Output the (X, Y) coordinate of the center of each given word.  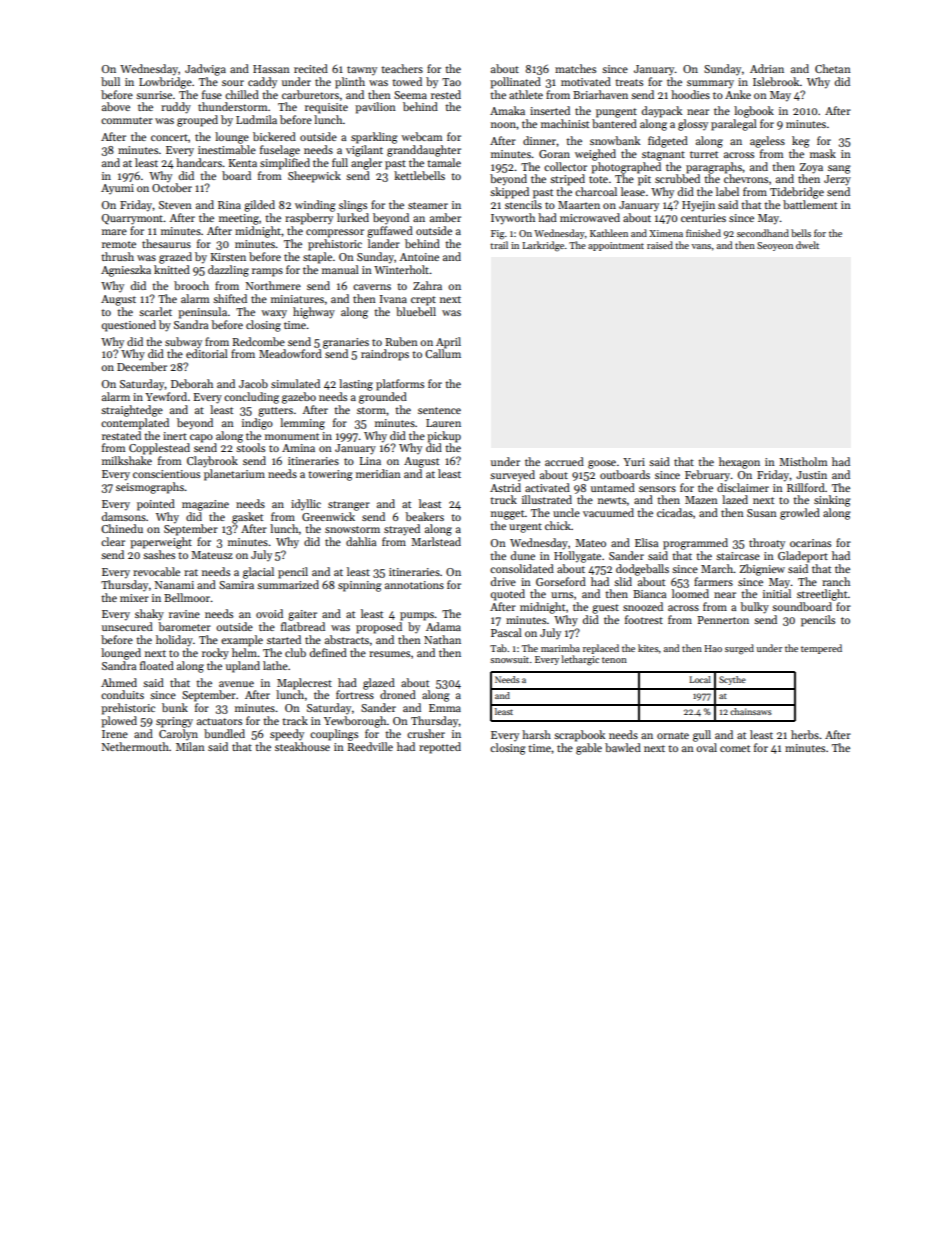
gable (589, 749)
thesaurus (166, 243)
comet (735, 748)
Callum (443, 353)
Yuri (634, 462)
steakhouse (302, 746)
